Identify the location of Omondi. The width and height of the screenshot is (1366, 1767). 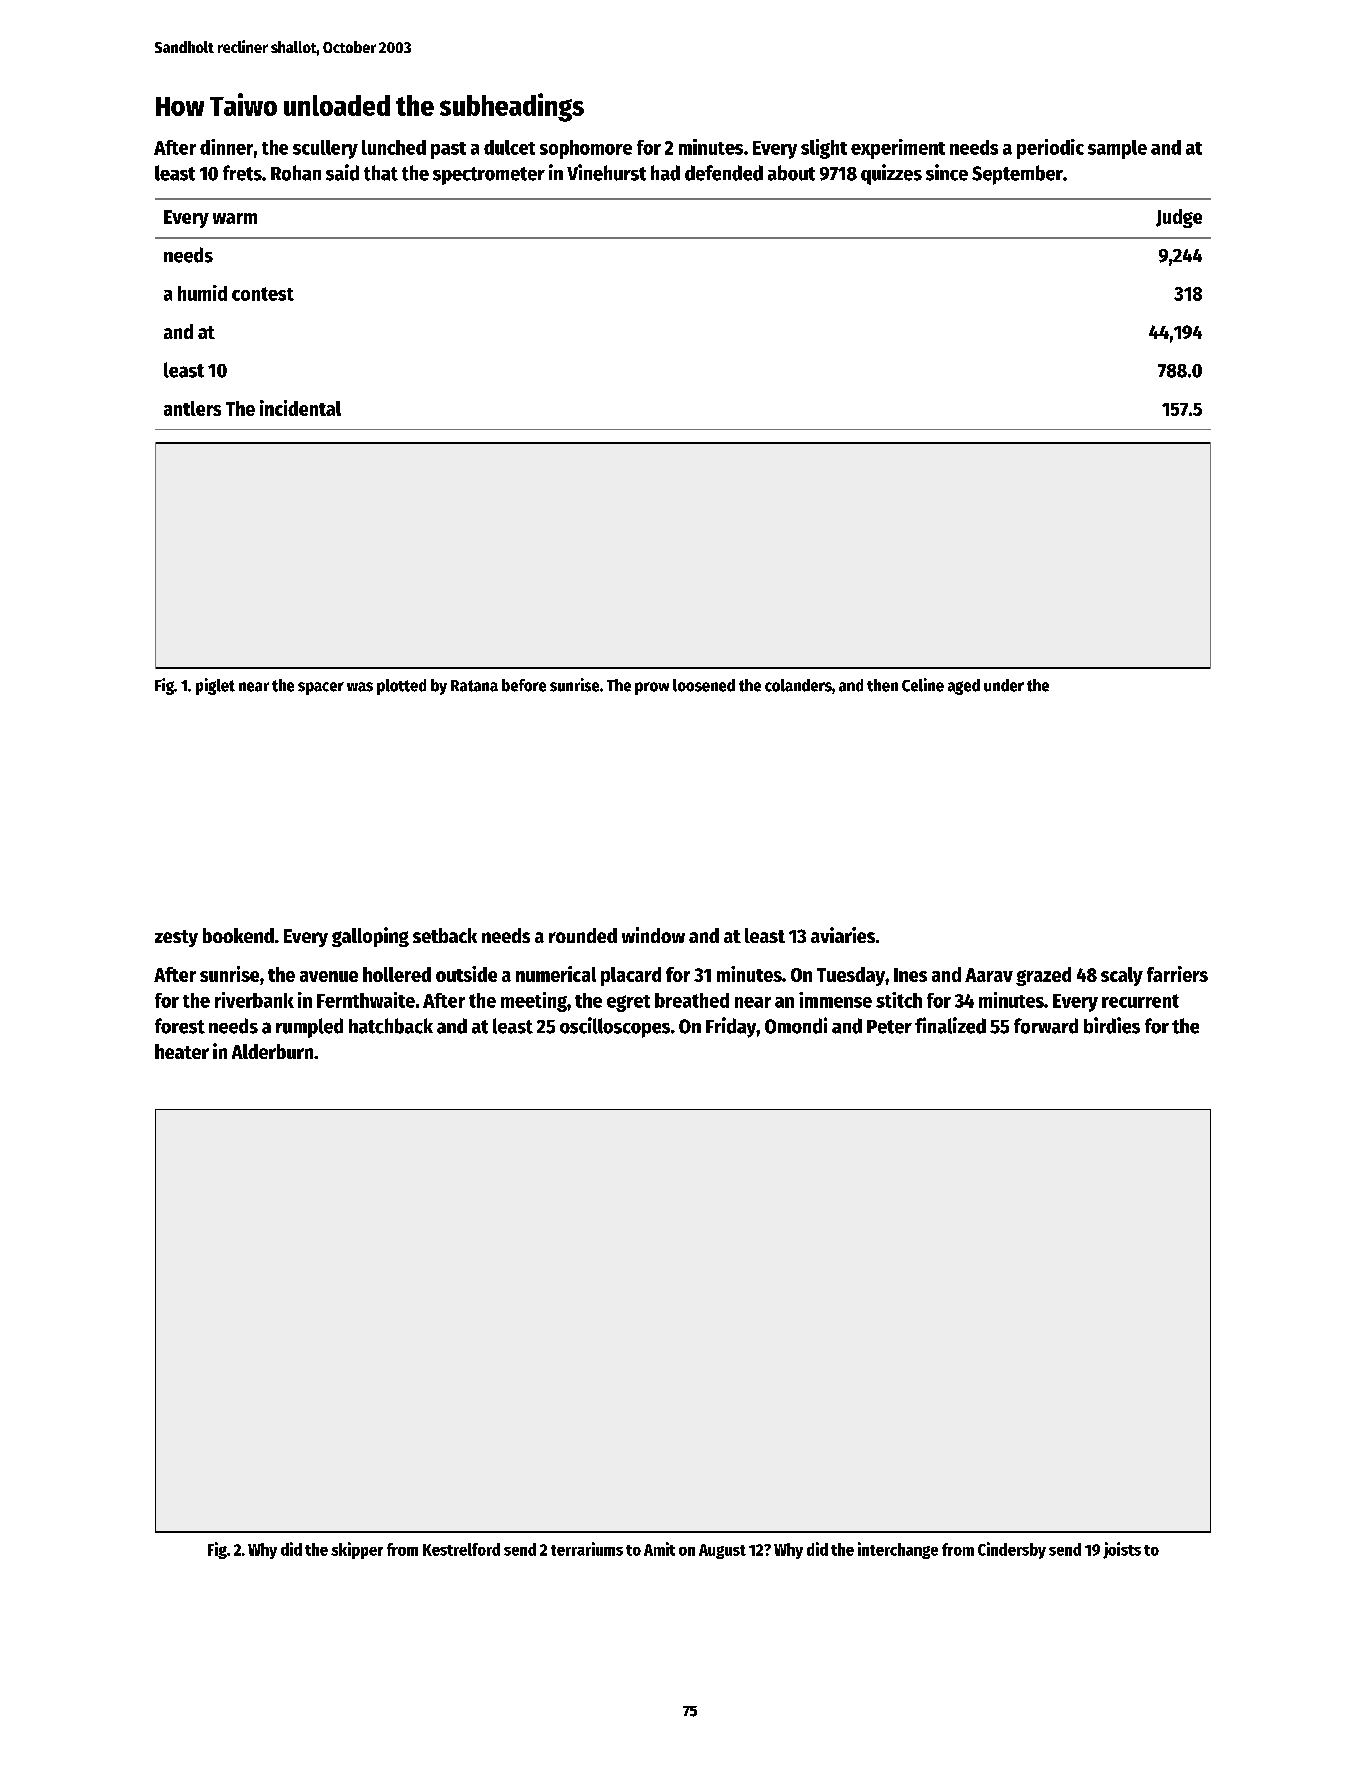
(796, 1025).
